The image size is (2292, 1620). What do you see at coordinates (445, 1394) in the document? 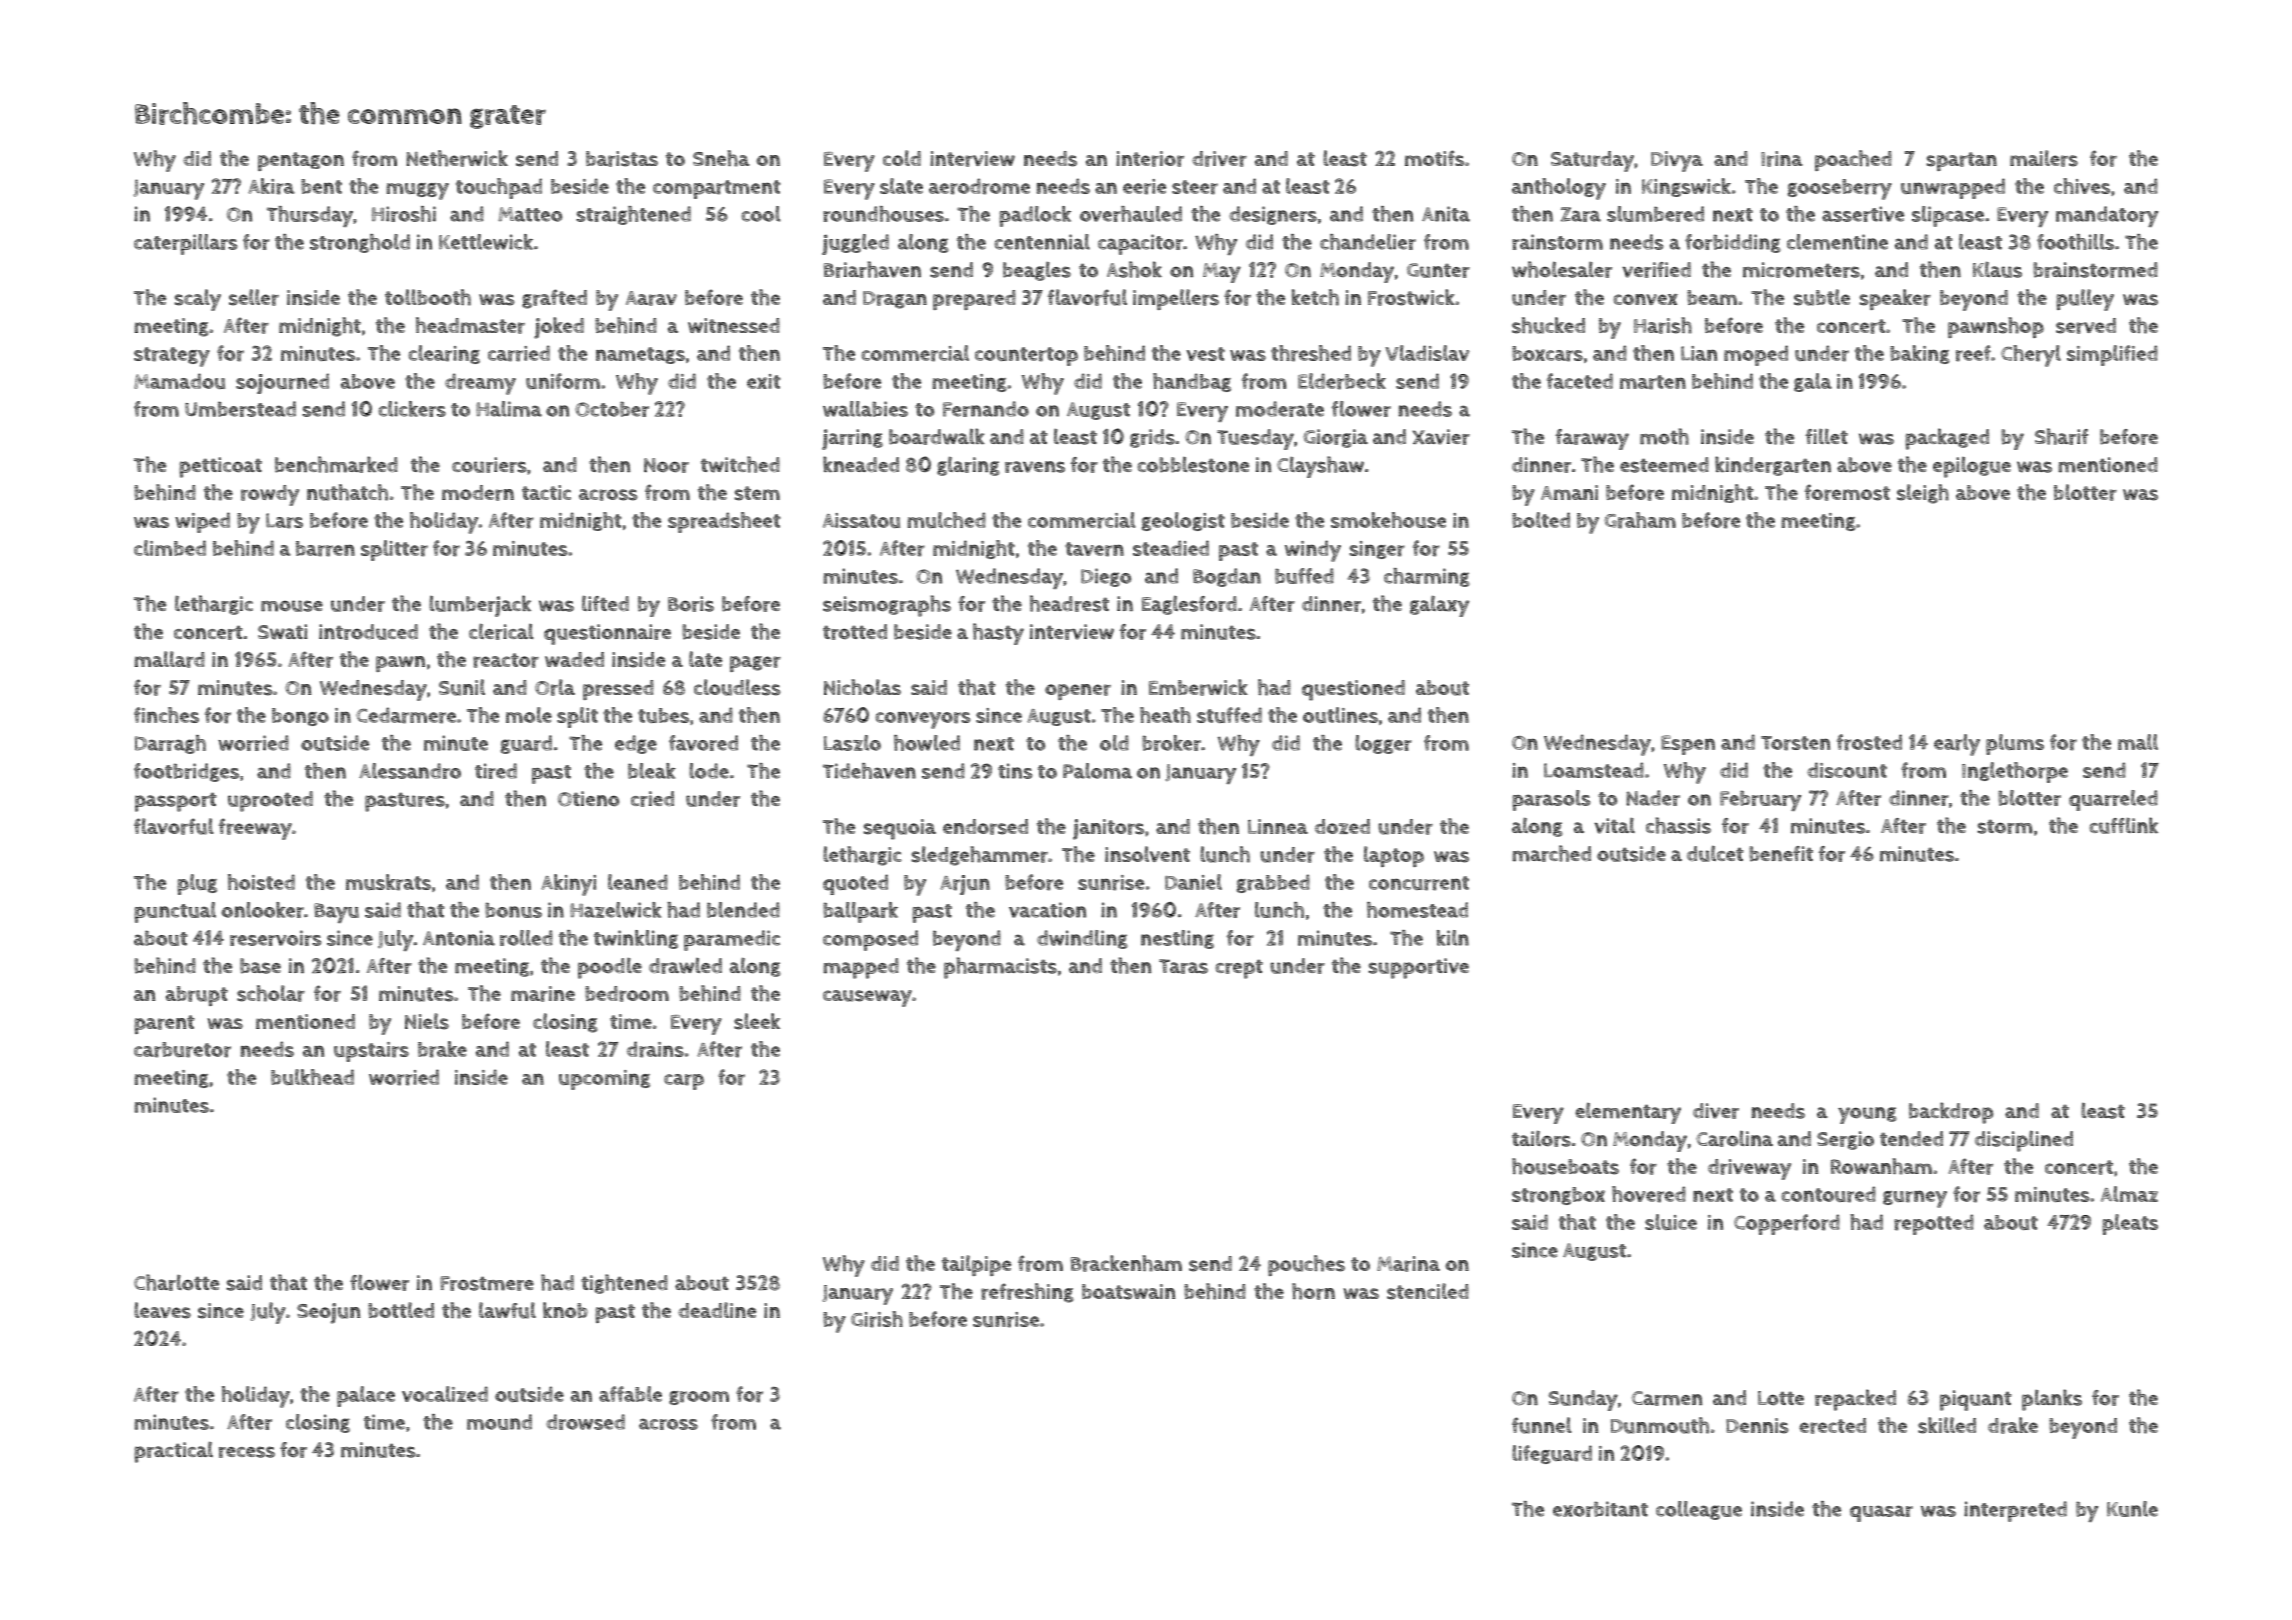
I see `vocalized` at bounding box center [445, 1394].
